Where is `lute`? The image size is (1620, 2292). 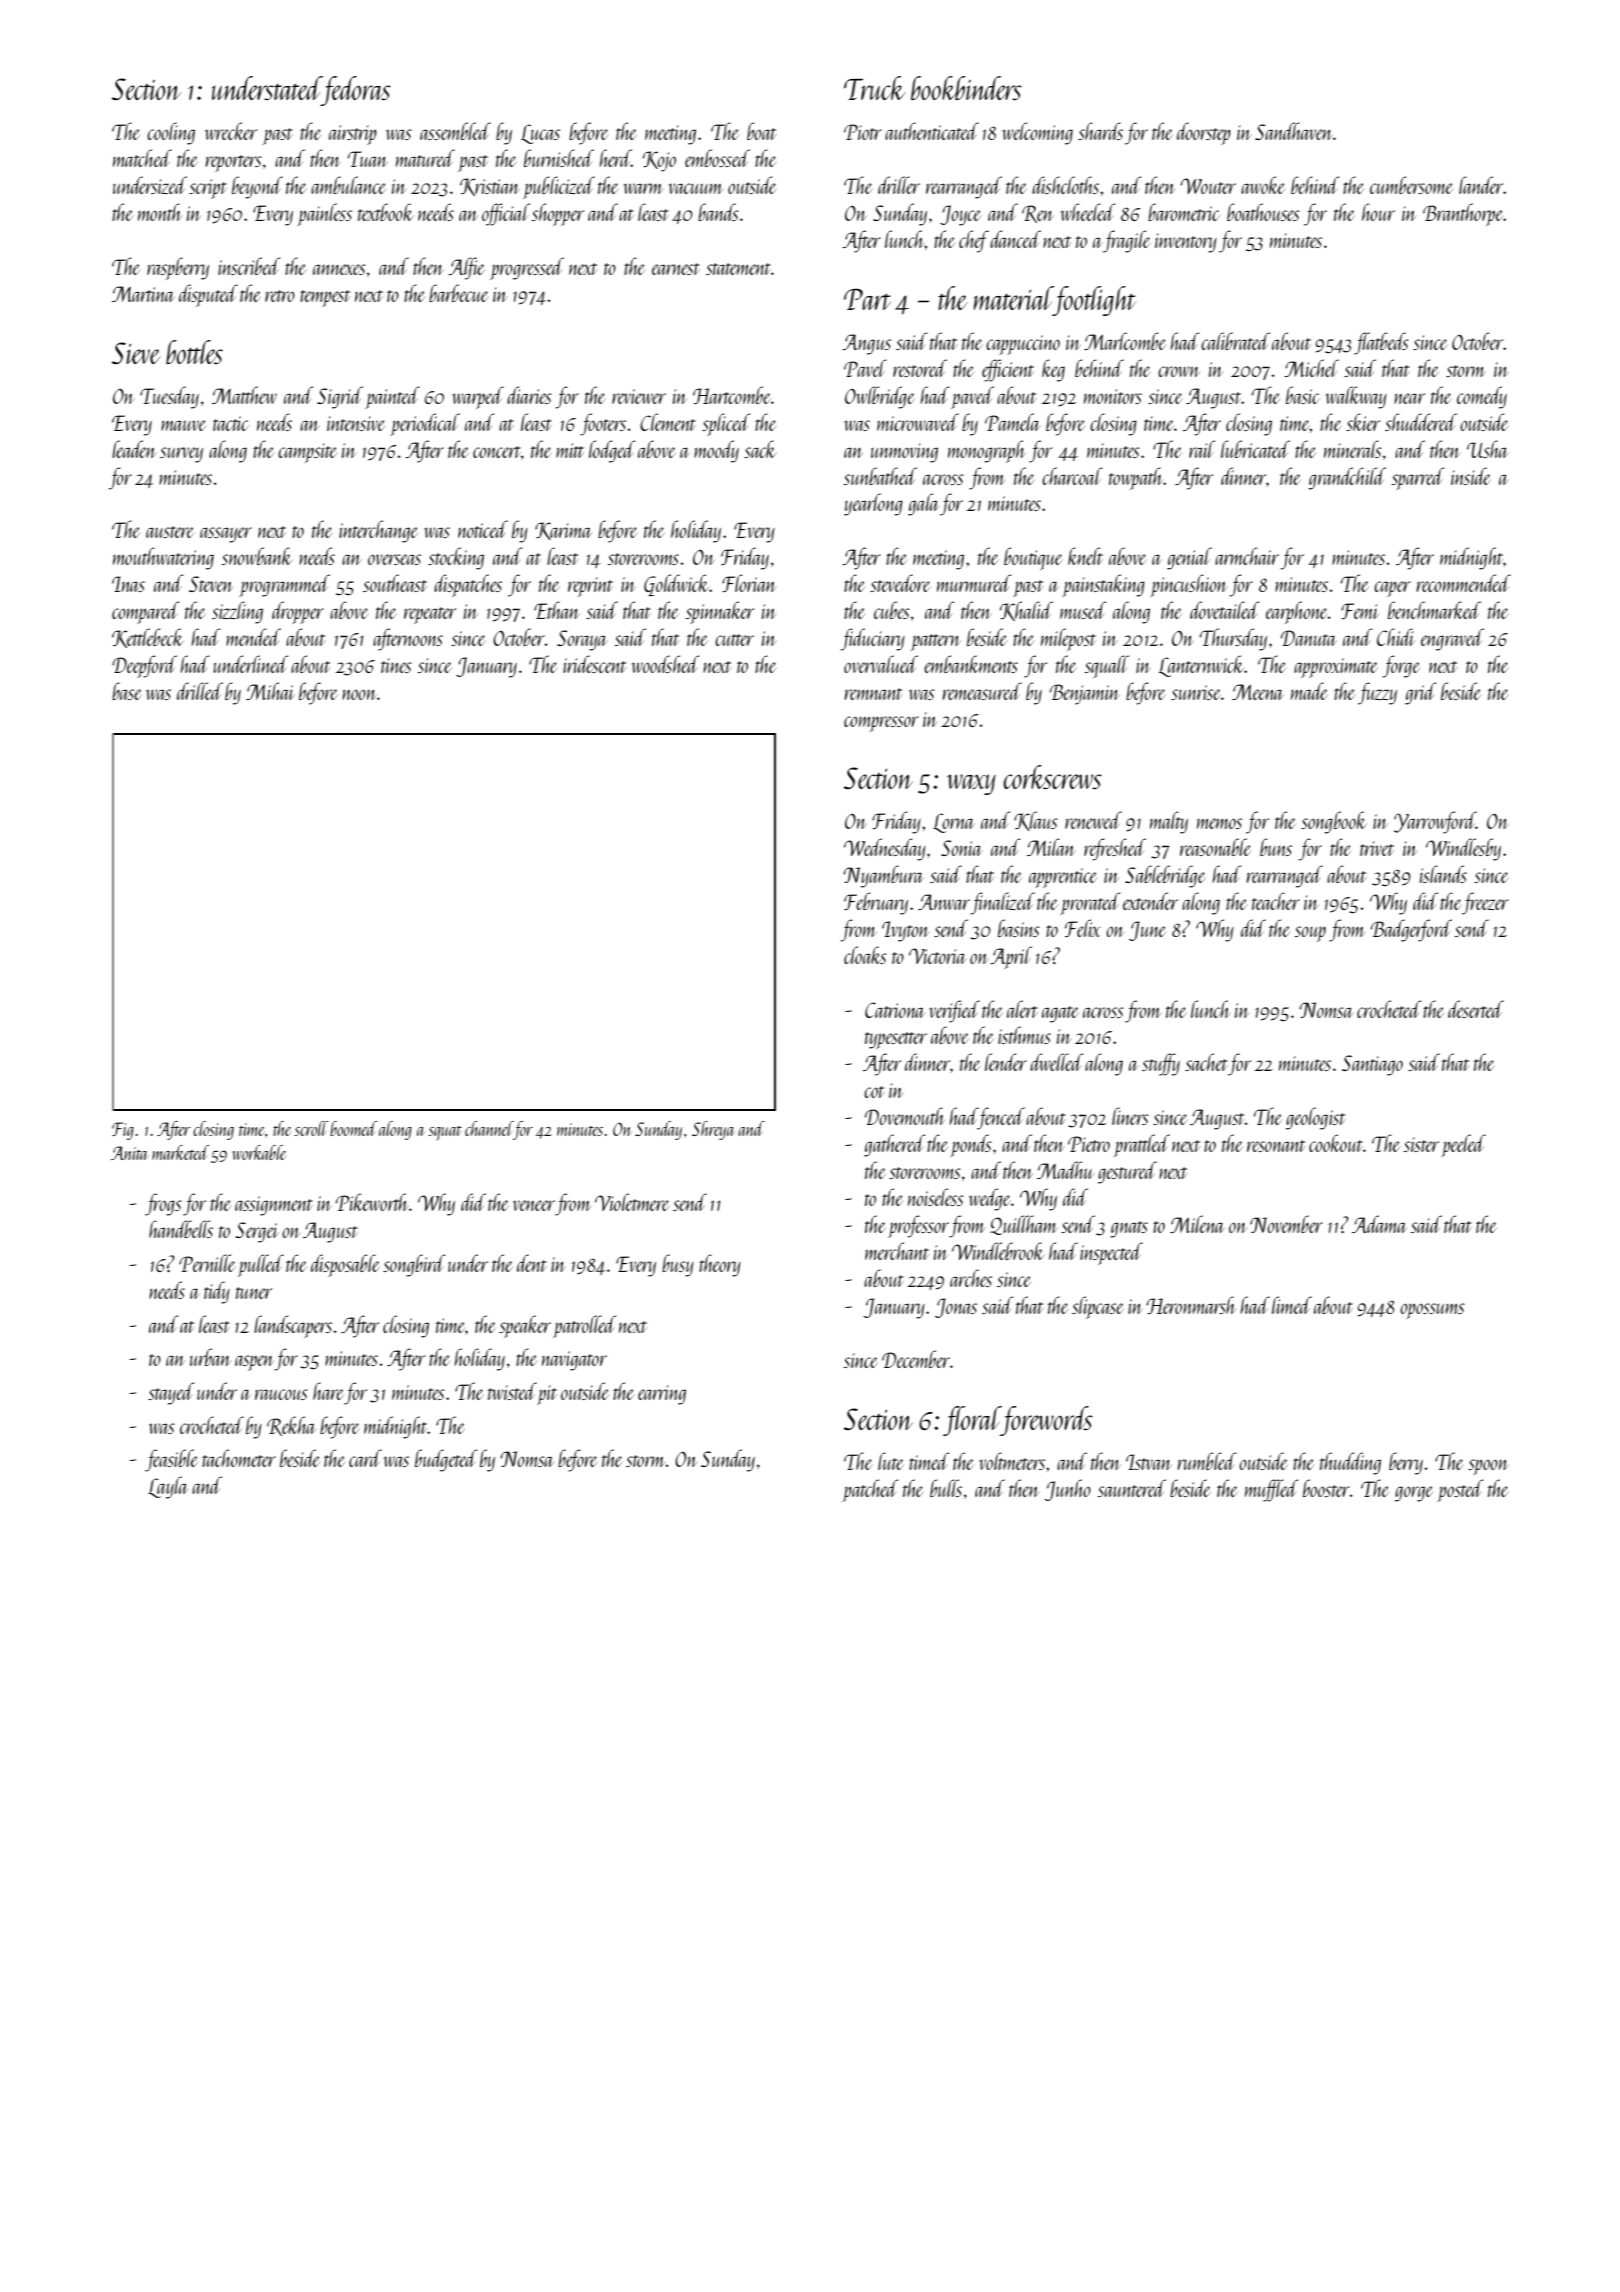 lute is located at coordinates (891, 1461).
